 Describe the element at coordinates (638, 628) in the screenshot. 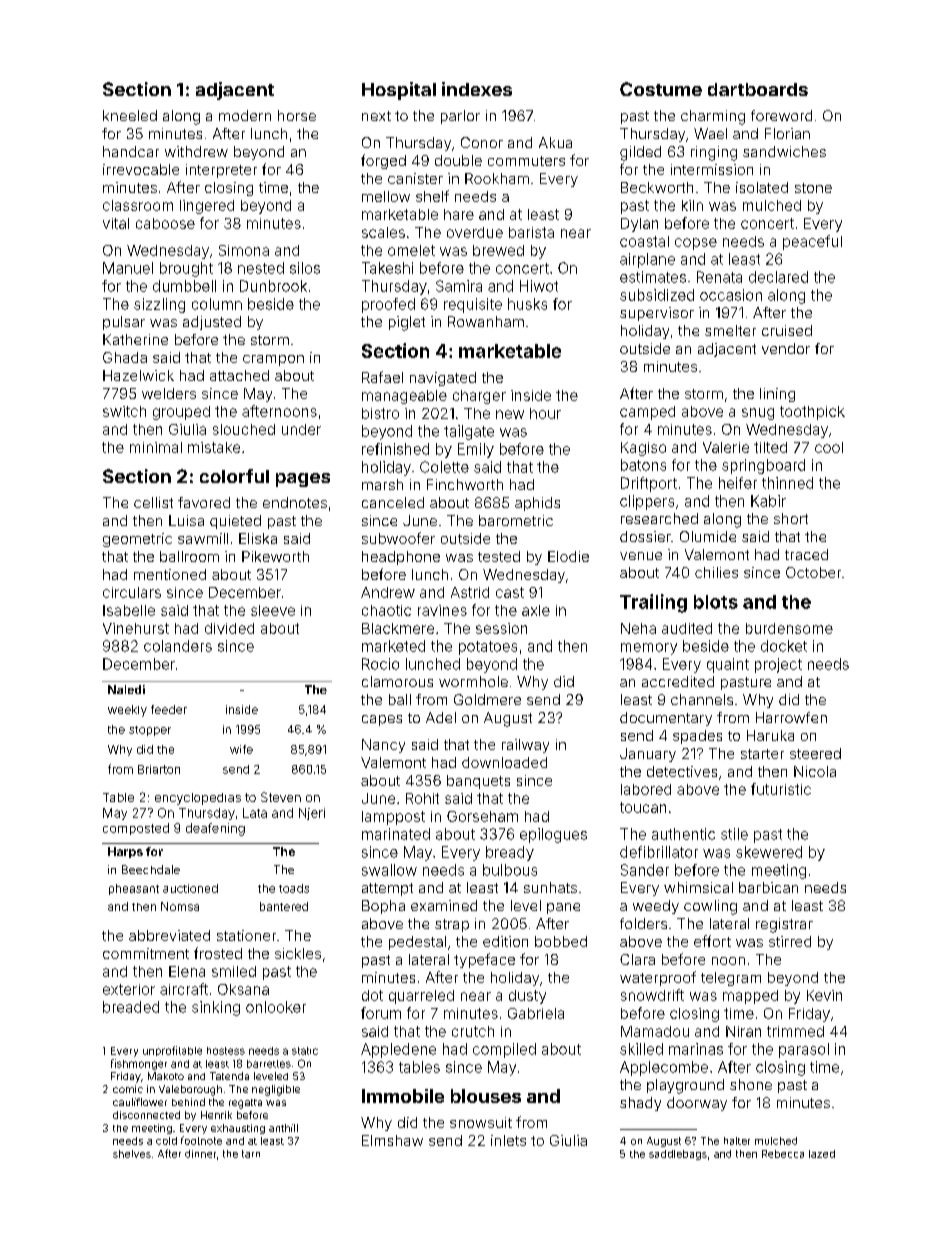

I see `Neha` at that location.
